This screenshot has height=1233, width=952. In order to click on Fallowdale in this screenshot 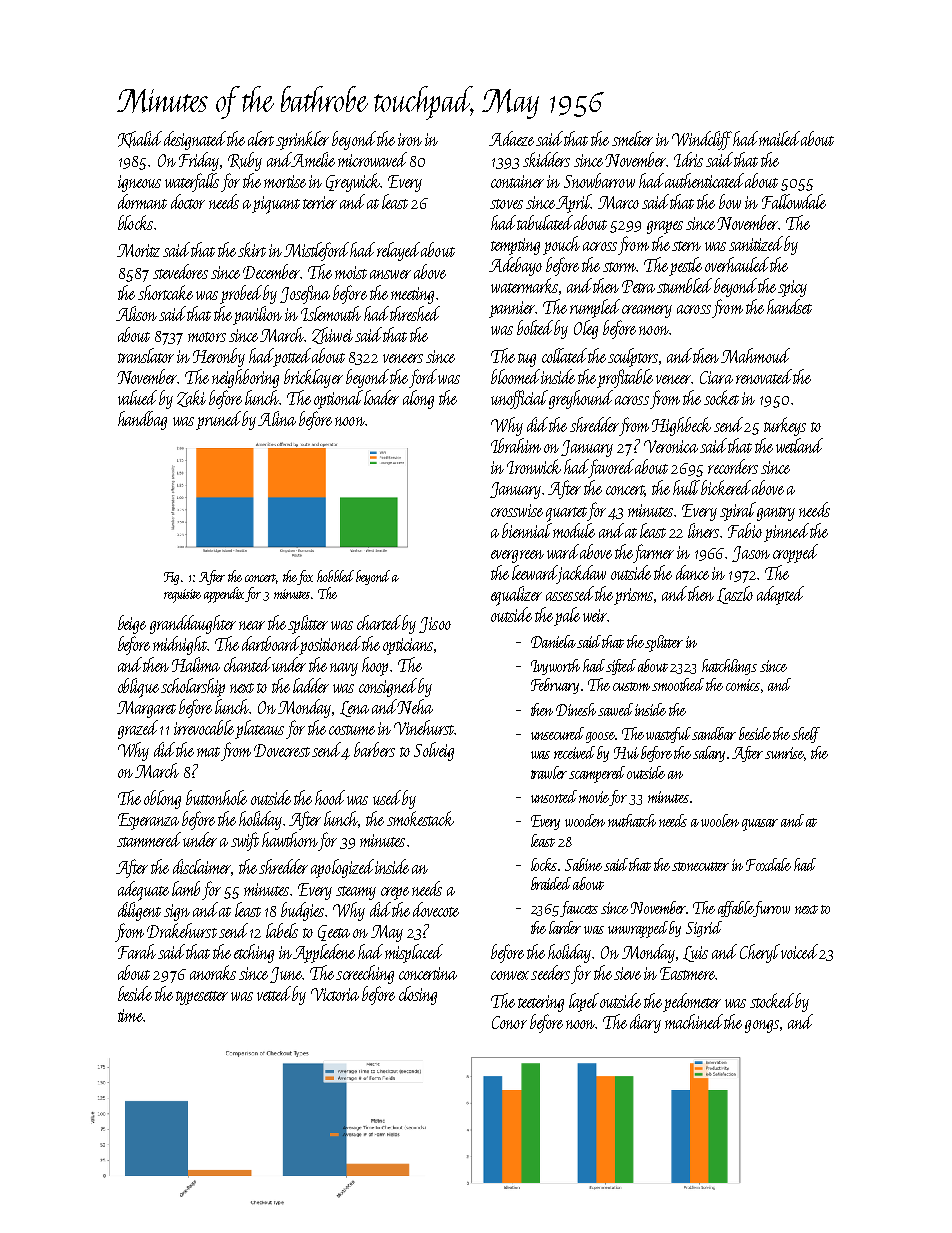, I will do `click(794, 201)`.
